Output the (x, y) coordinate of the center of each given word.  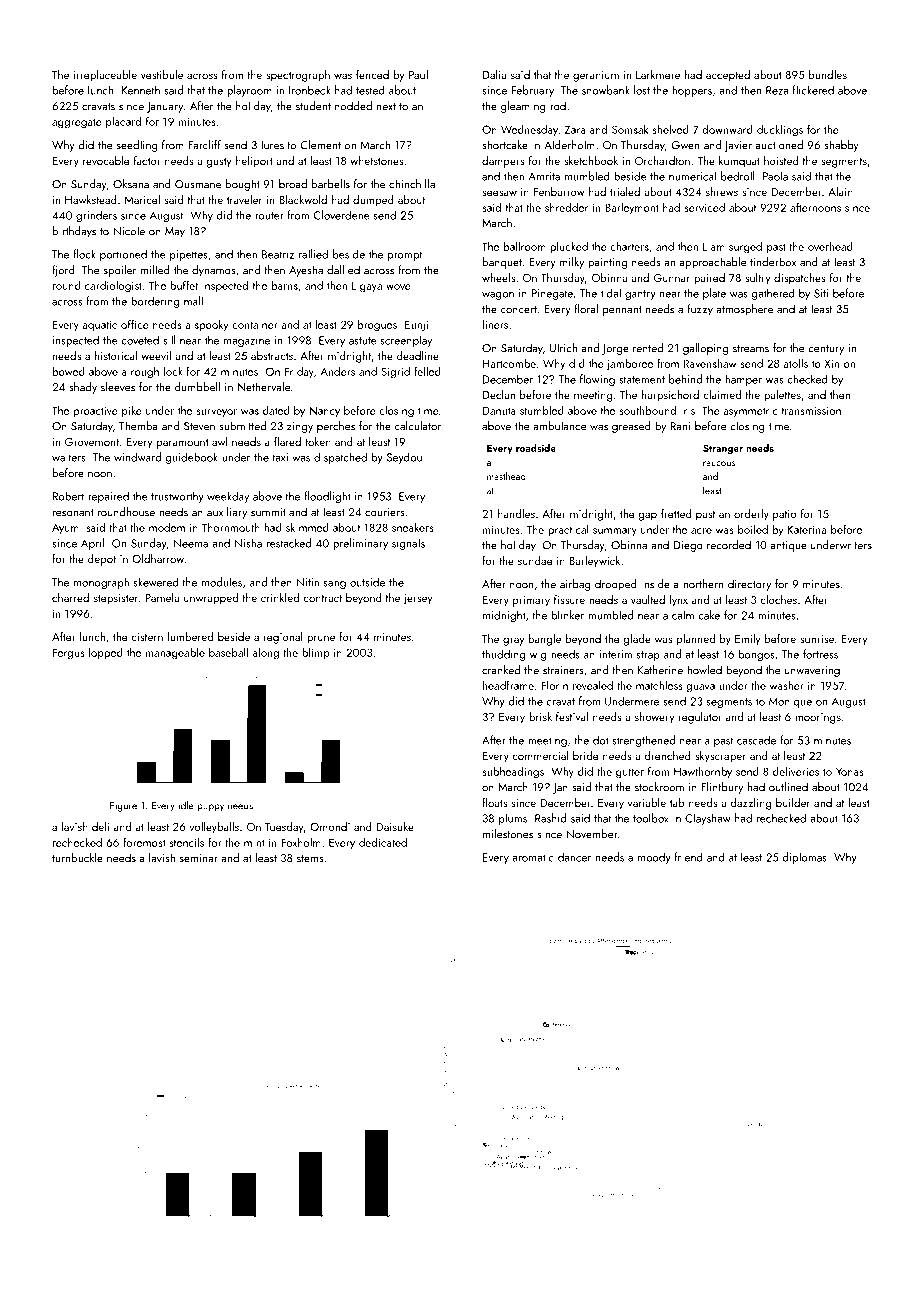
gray (513, 641)
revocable (106, 160)
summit (268, 512)
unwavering (812, 671)
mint (254, 843)
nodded (353, 106)
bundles (828, 74)
